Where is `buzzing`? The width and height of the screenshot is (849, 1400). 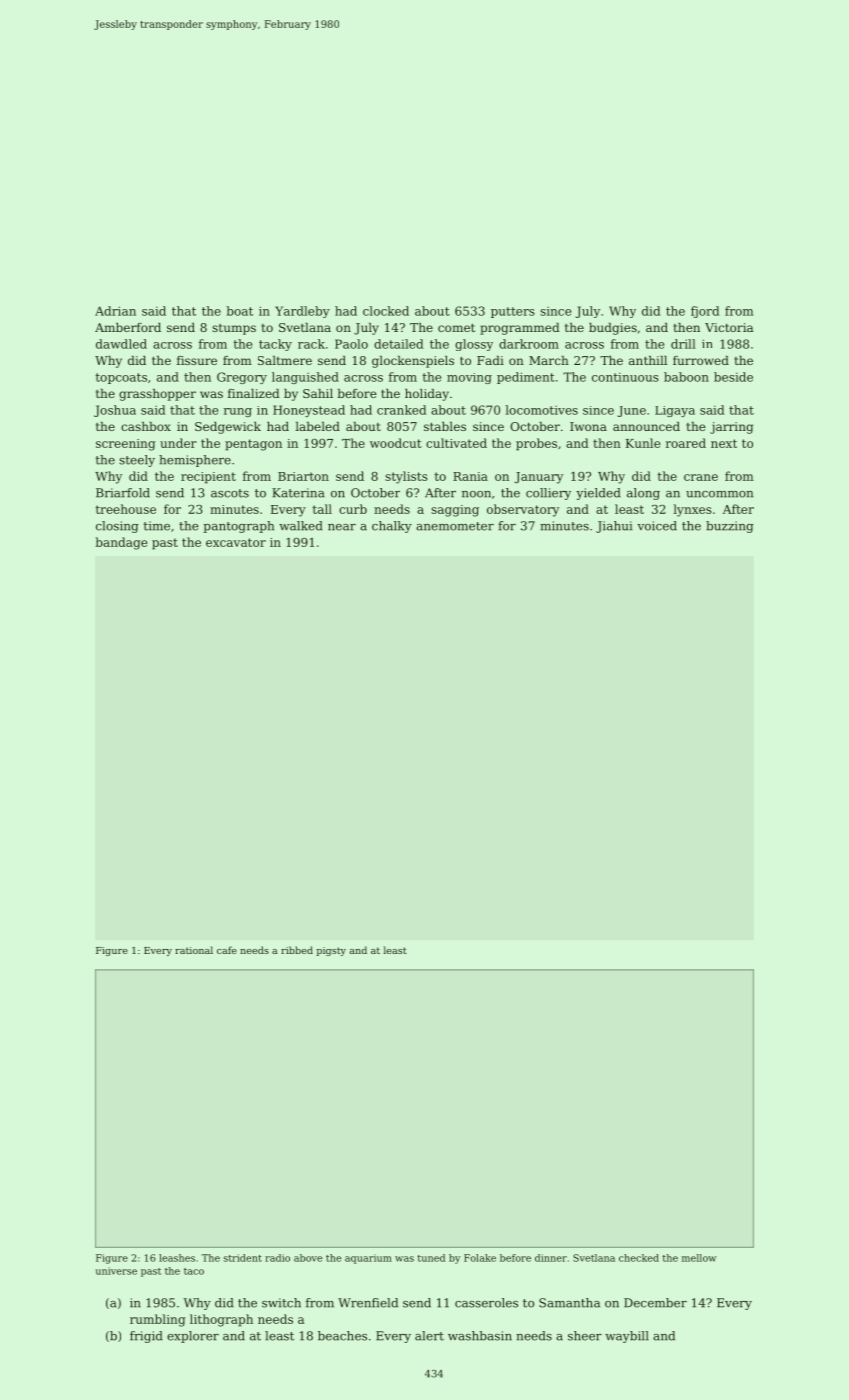
buzzing is located at coordinates (729, 527).
